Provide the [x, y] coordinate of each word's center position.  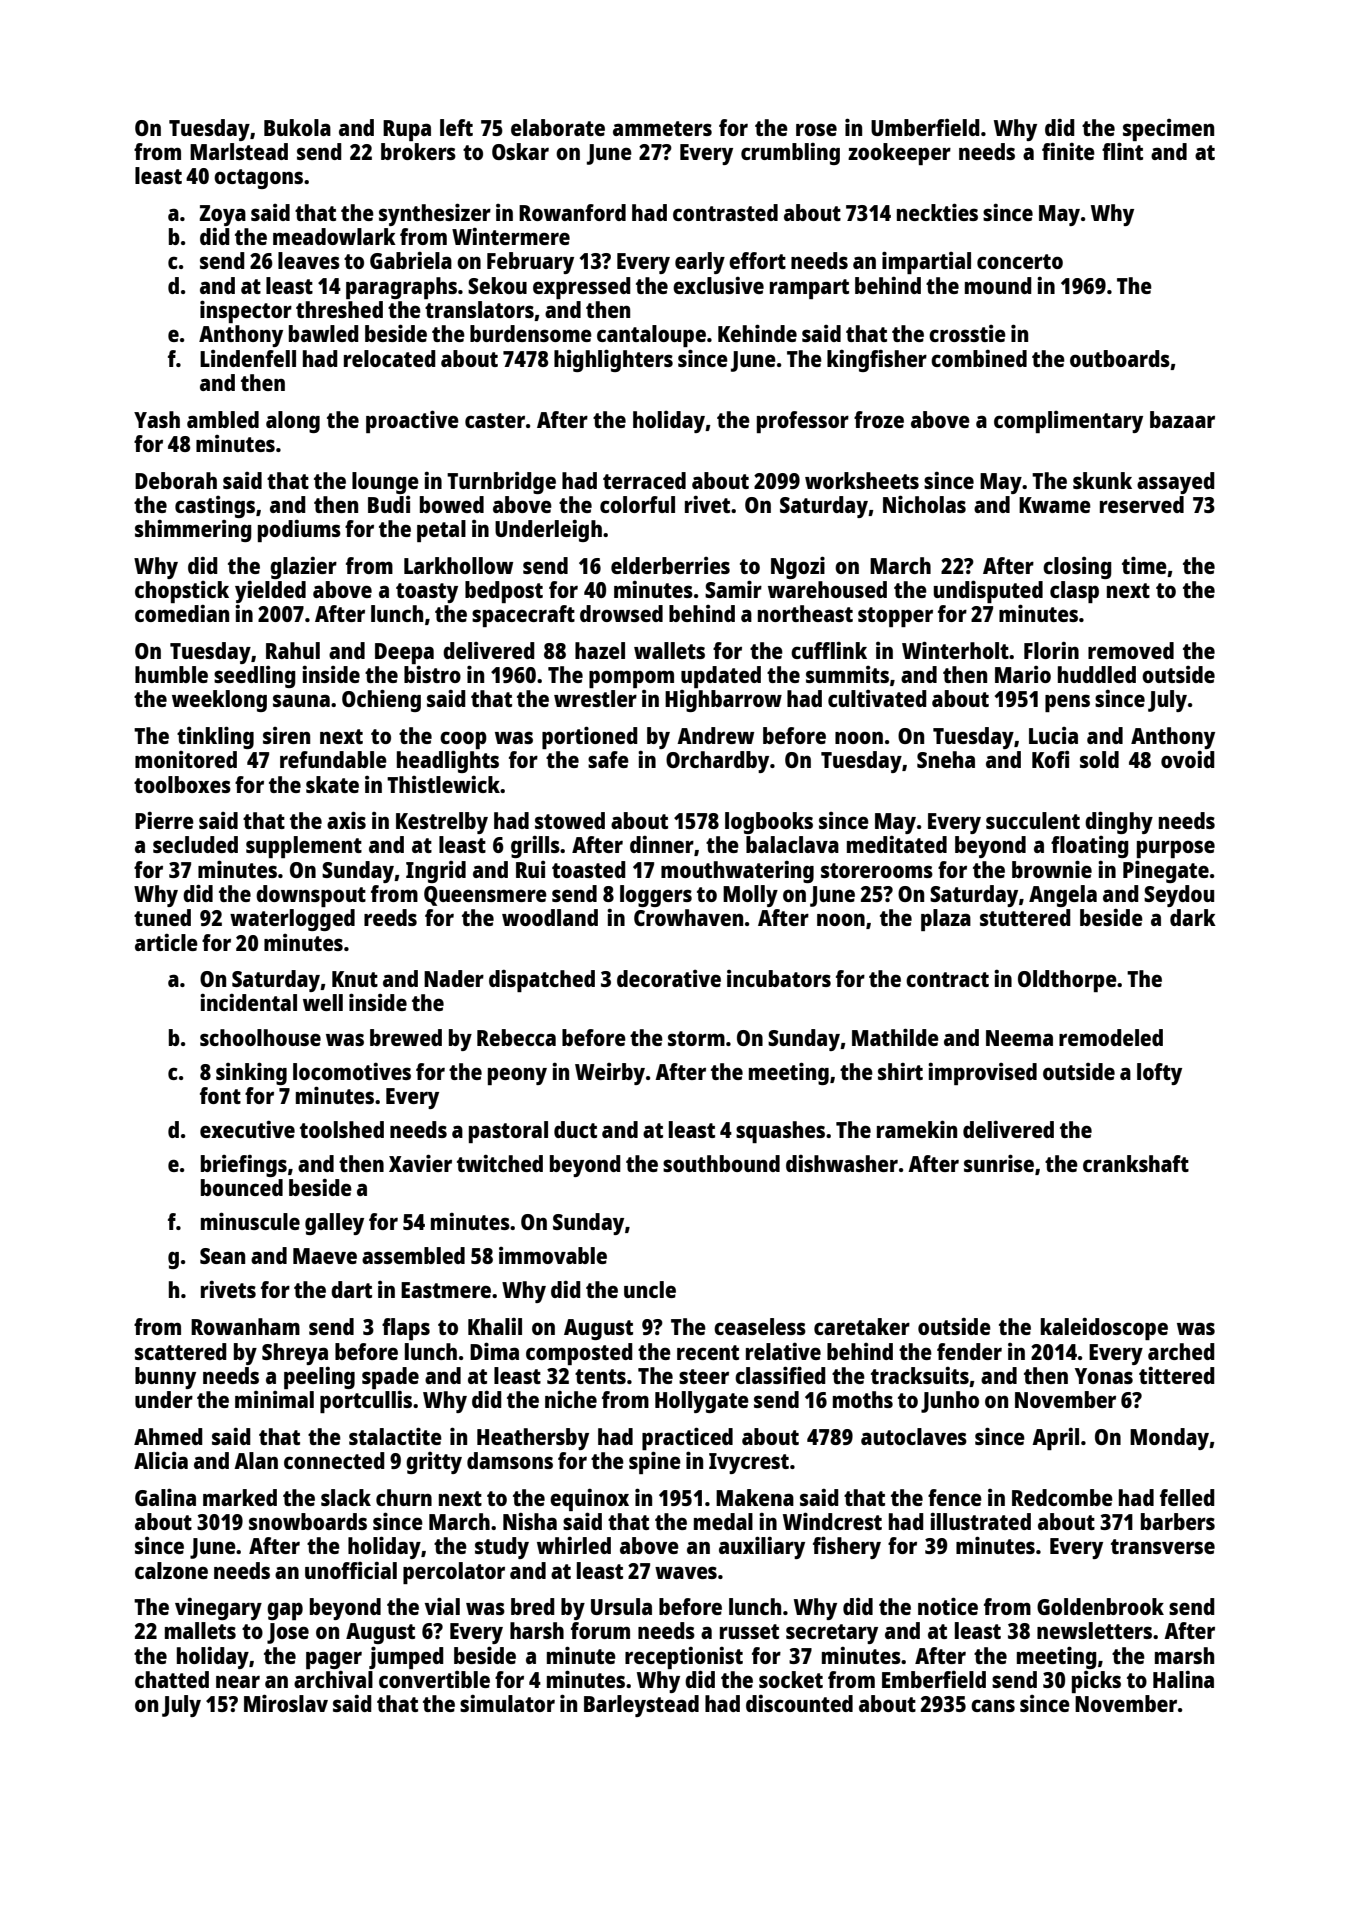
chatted [172, 1679]
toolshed [342, 1129]
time [1144, 565]
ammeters [662, 128]
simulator [507, 1703]
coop [463, 740]
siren [286, 735]
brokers [418, 151]
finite [1068, 151]
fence [955, 1497]
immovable [553, 1255]
